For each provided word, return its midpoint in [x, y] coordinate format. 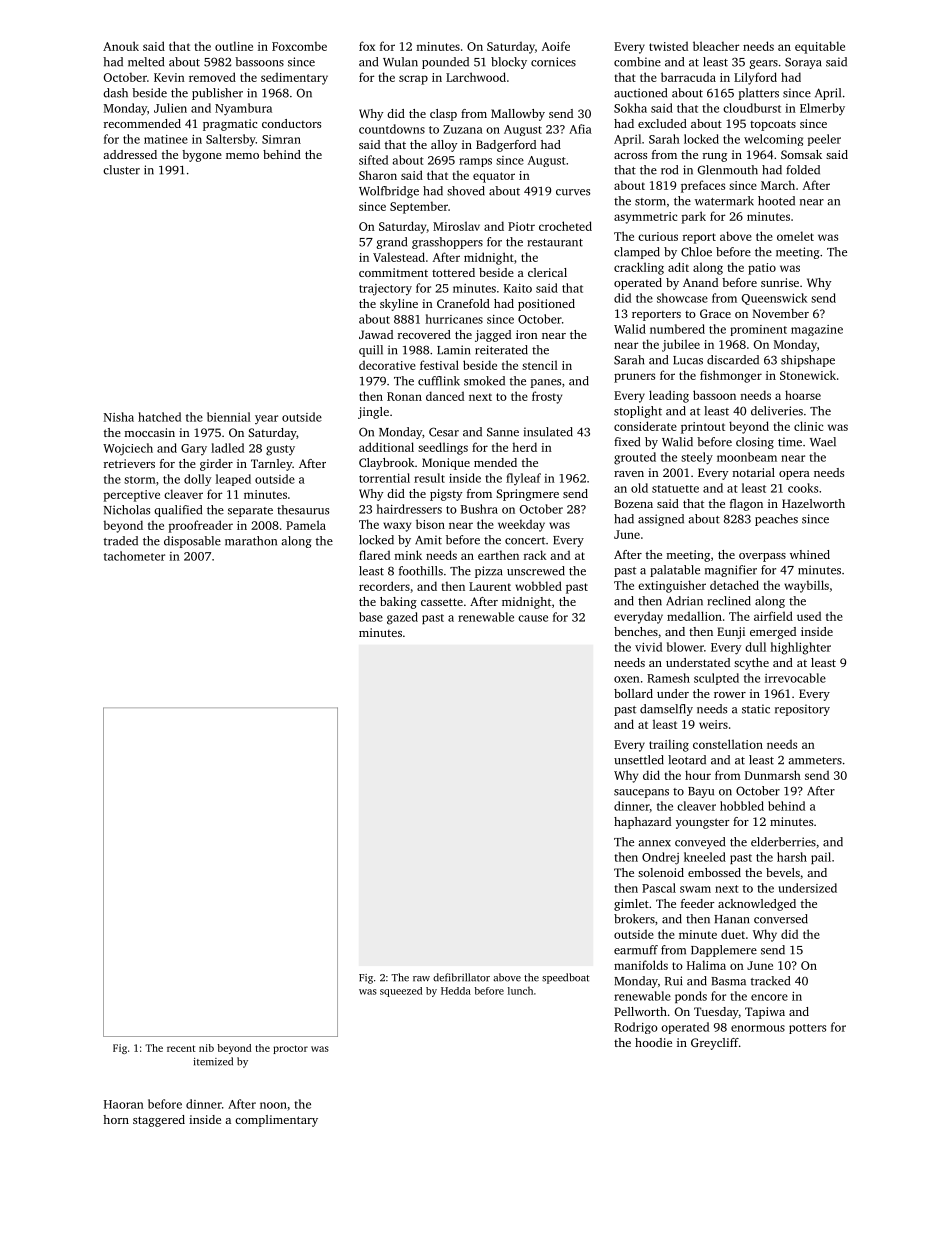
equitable [820, 47]
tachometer [134, 556]
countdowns [392, 129]
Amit [428, 540]
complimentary [276, 1121]
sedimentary [294, 78]
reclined [729, 601]
